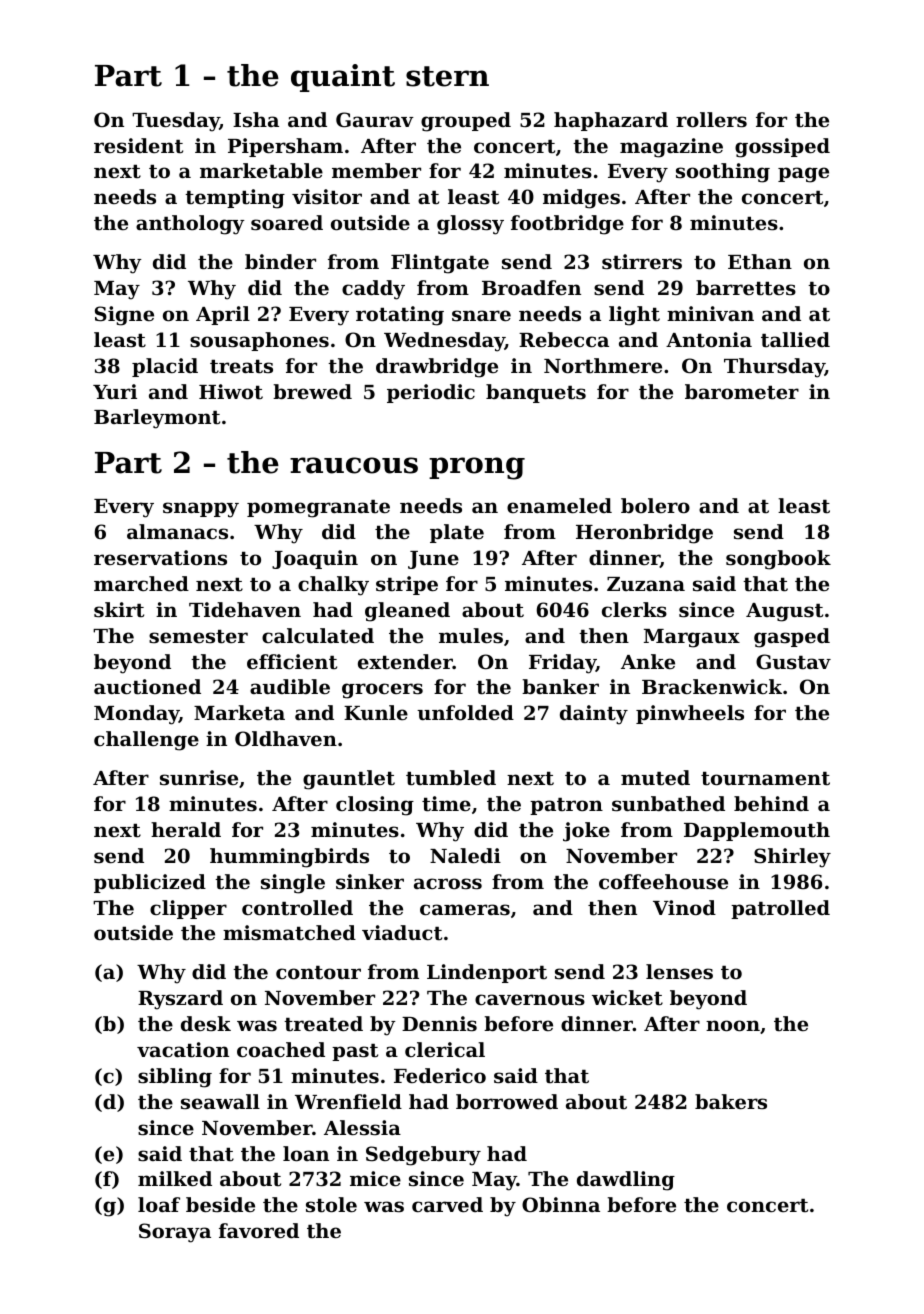 The height and width of the image is (1314, 924). Describe the element at coordinates (289, 858) in the image. I see `hummingbirds` at that location.
